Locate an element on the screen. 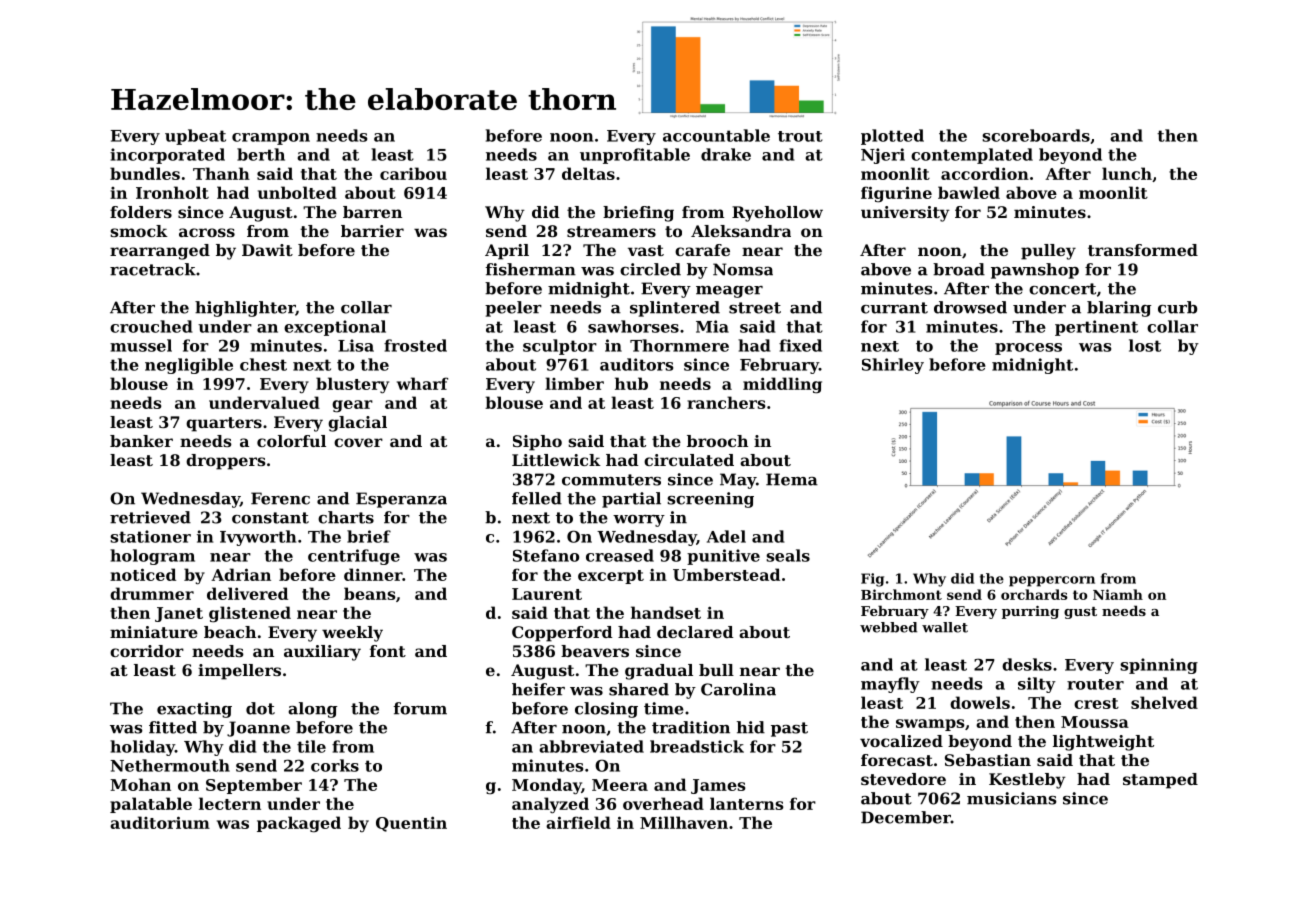 This screenshot has height=924, width=1308. worry is located at coordinates (639, 521).
